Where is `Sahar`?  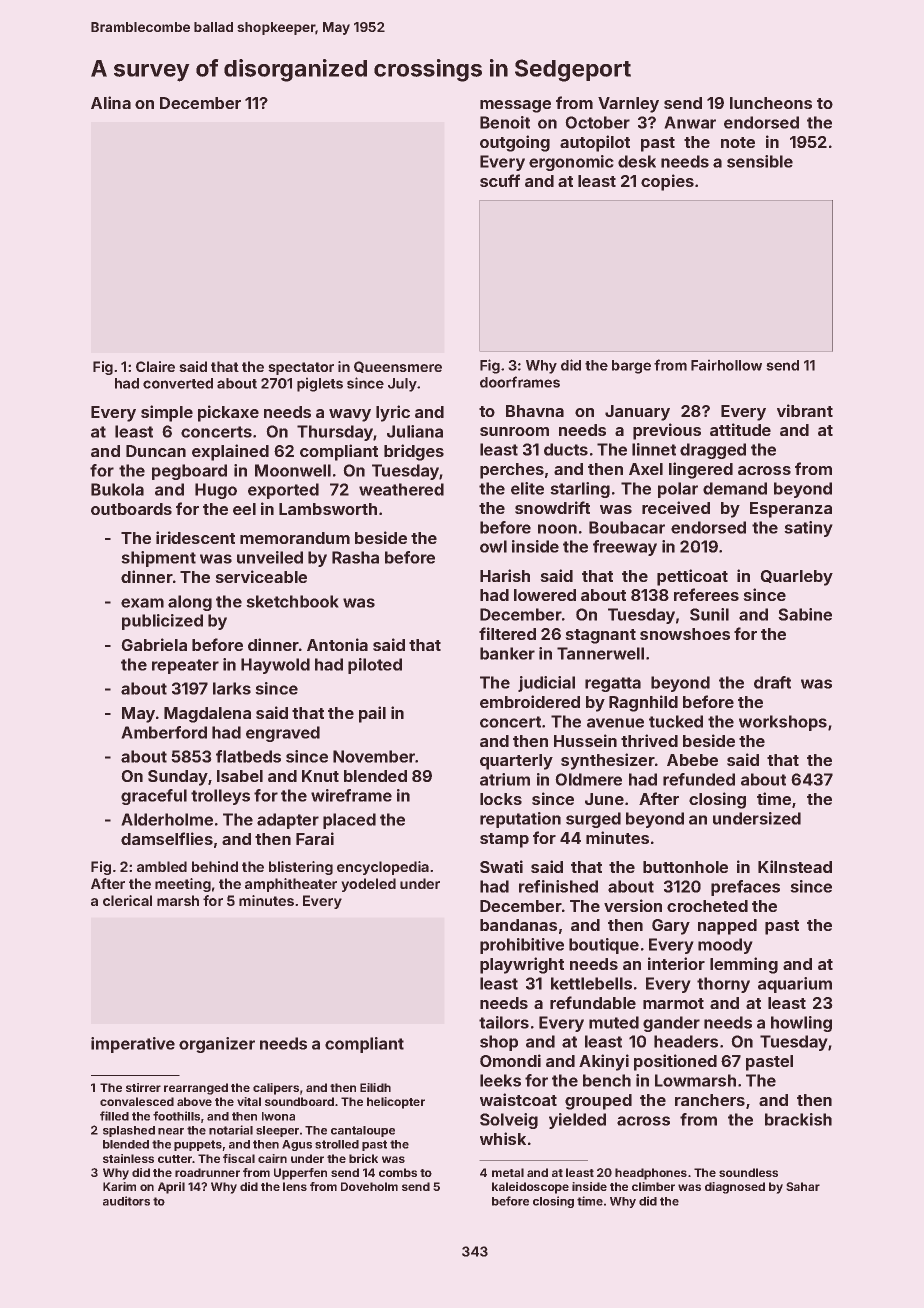 Sahar is located at coordinates (803, 1186).
